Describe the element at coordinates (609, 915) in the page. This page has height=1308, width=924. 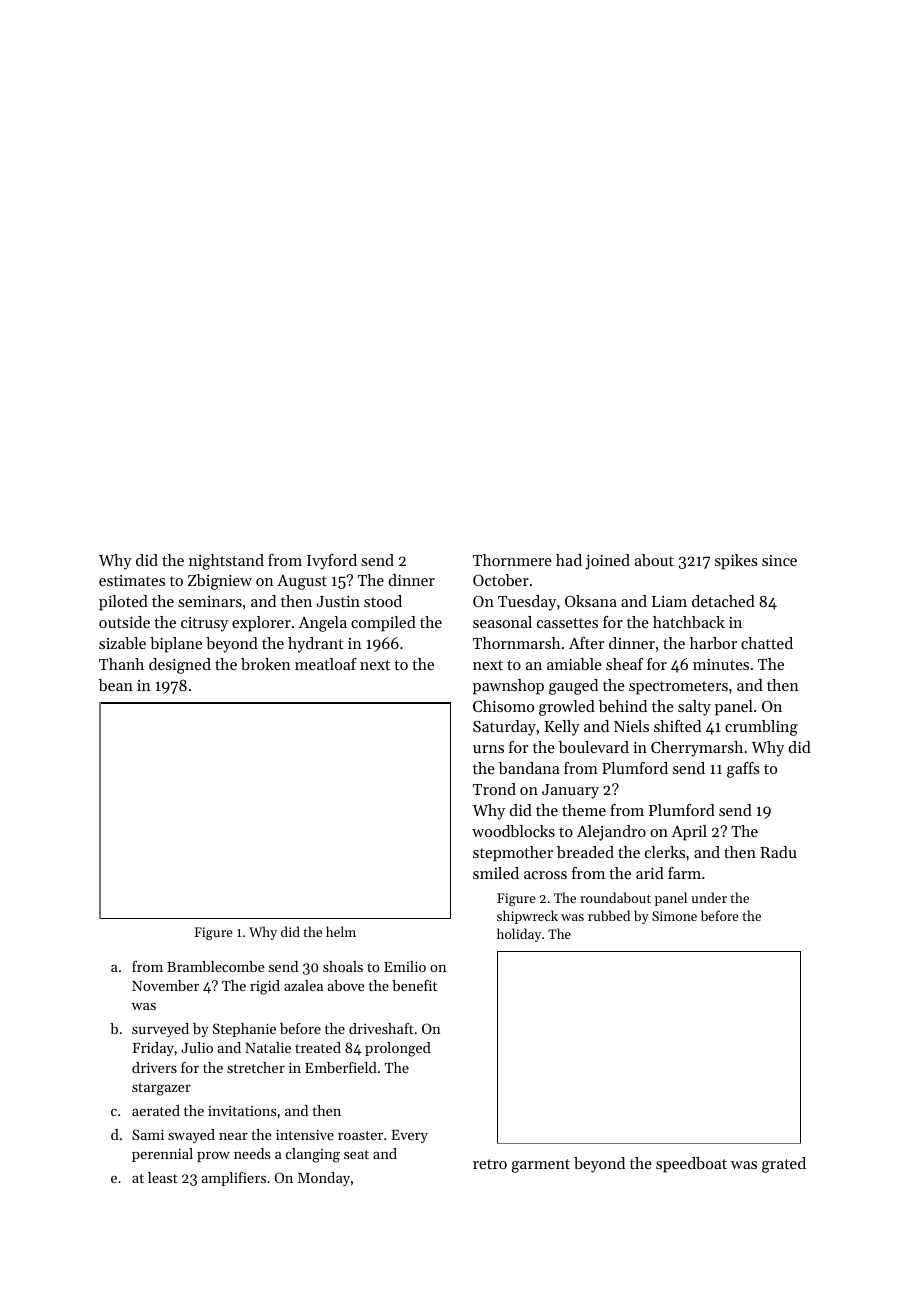
I see `rubbed` at that location.
